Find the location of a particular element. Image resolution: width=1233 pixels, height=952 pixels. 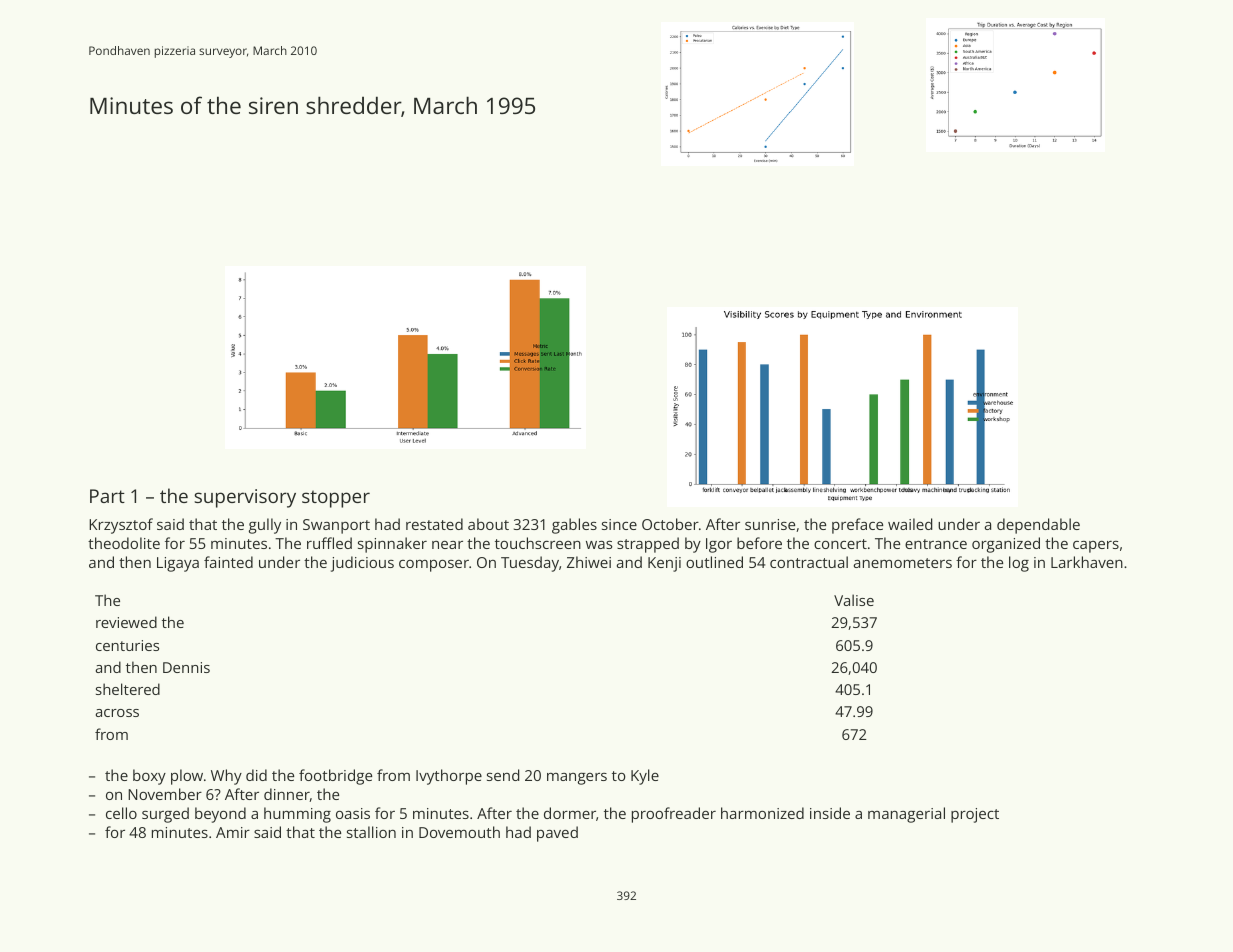

footbridge is located at coordinates (335, 777).
